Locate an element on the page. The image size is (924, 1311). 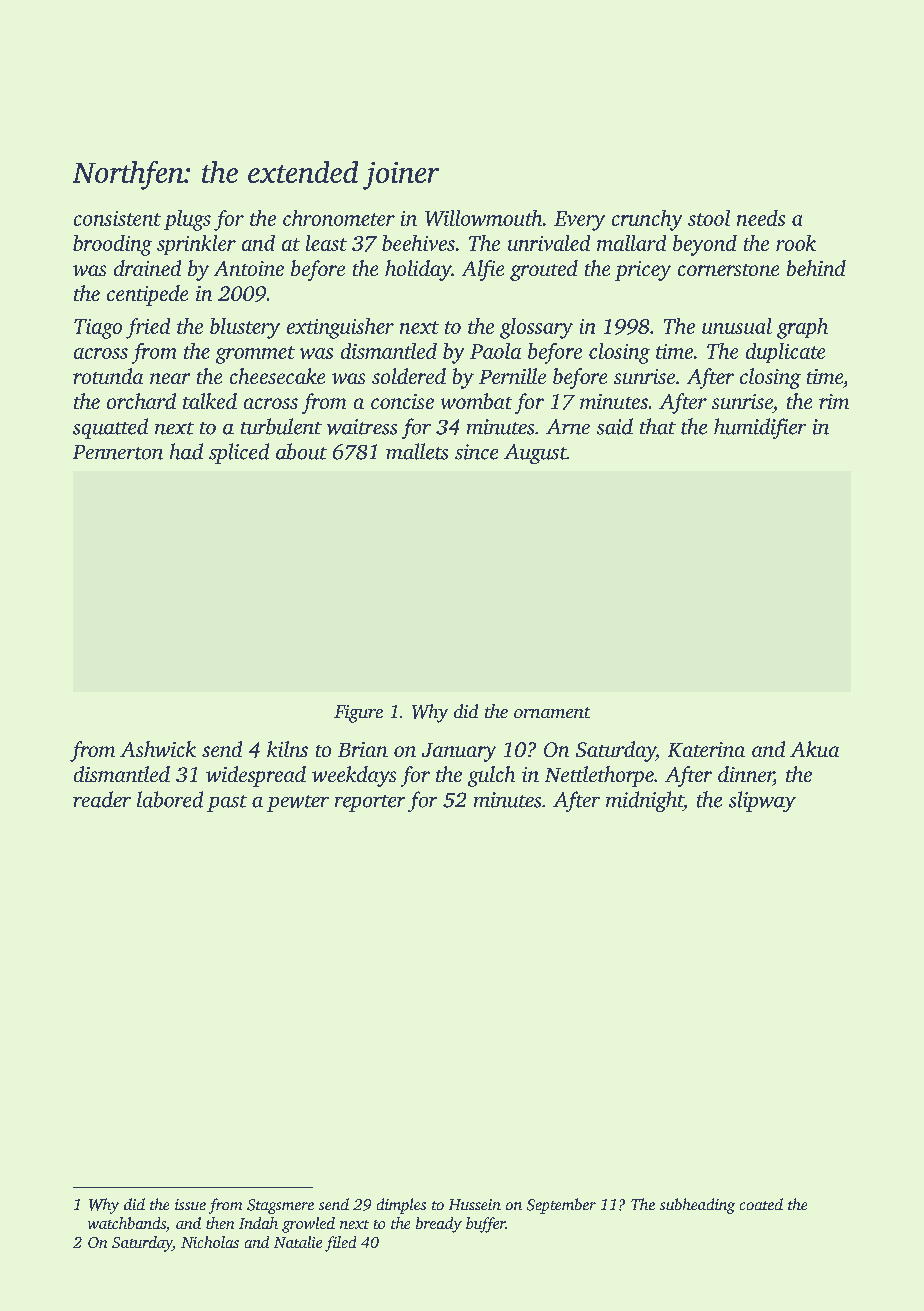
midnight is located at coordinates (644, 801).
